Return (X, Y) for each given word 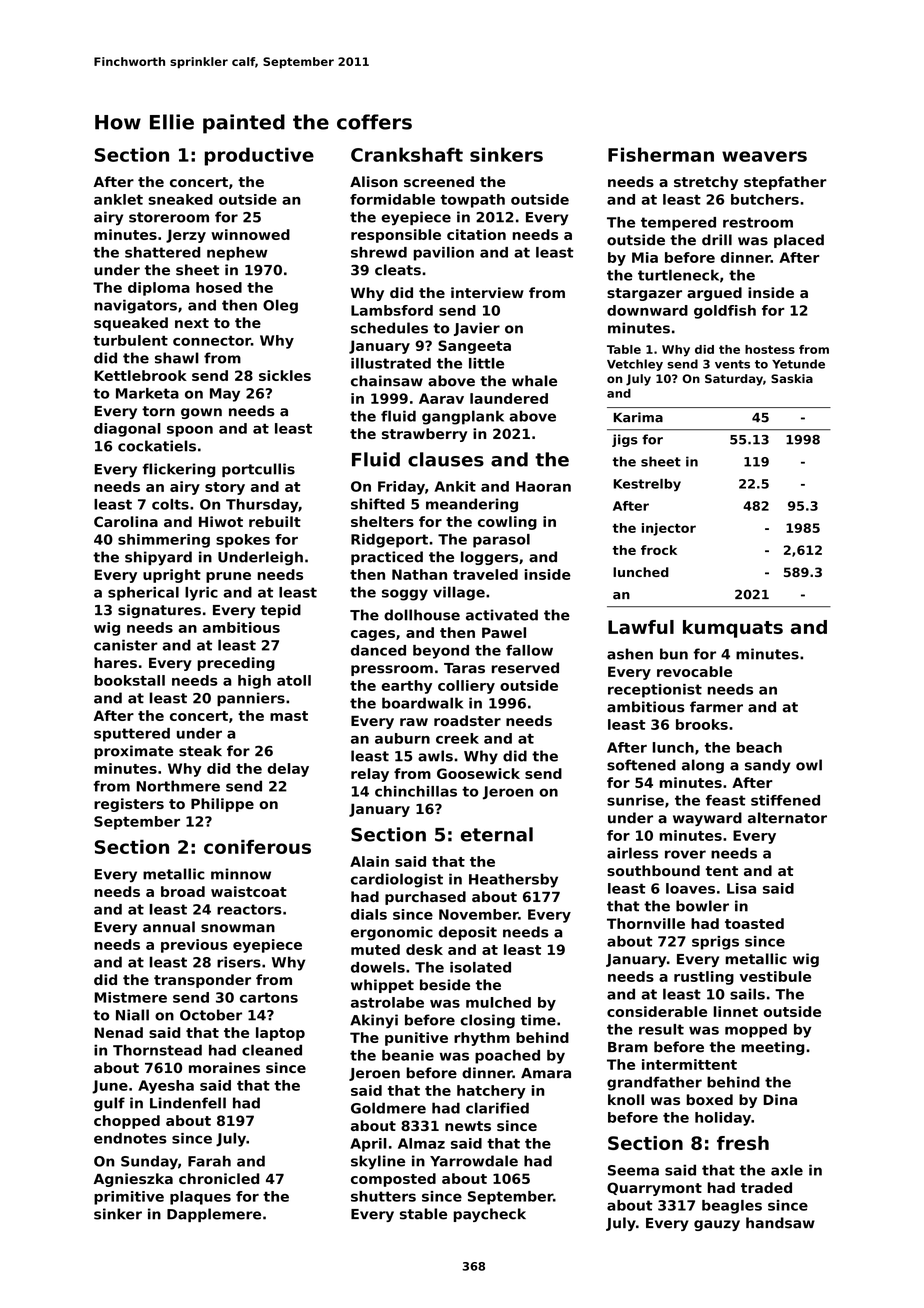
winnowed (250, 234)
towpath (473, 201)
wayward (707, 819)
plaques (200, 1198)
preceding (236, 664)
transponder (202, 981)
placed (799, 241)
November (478, 914)
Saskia (792, 378)
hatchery (491, 1092)
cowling (507, 523)
